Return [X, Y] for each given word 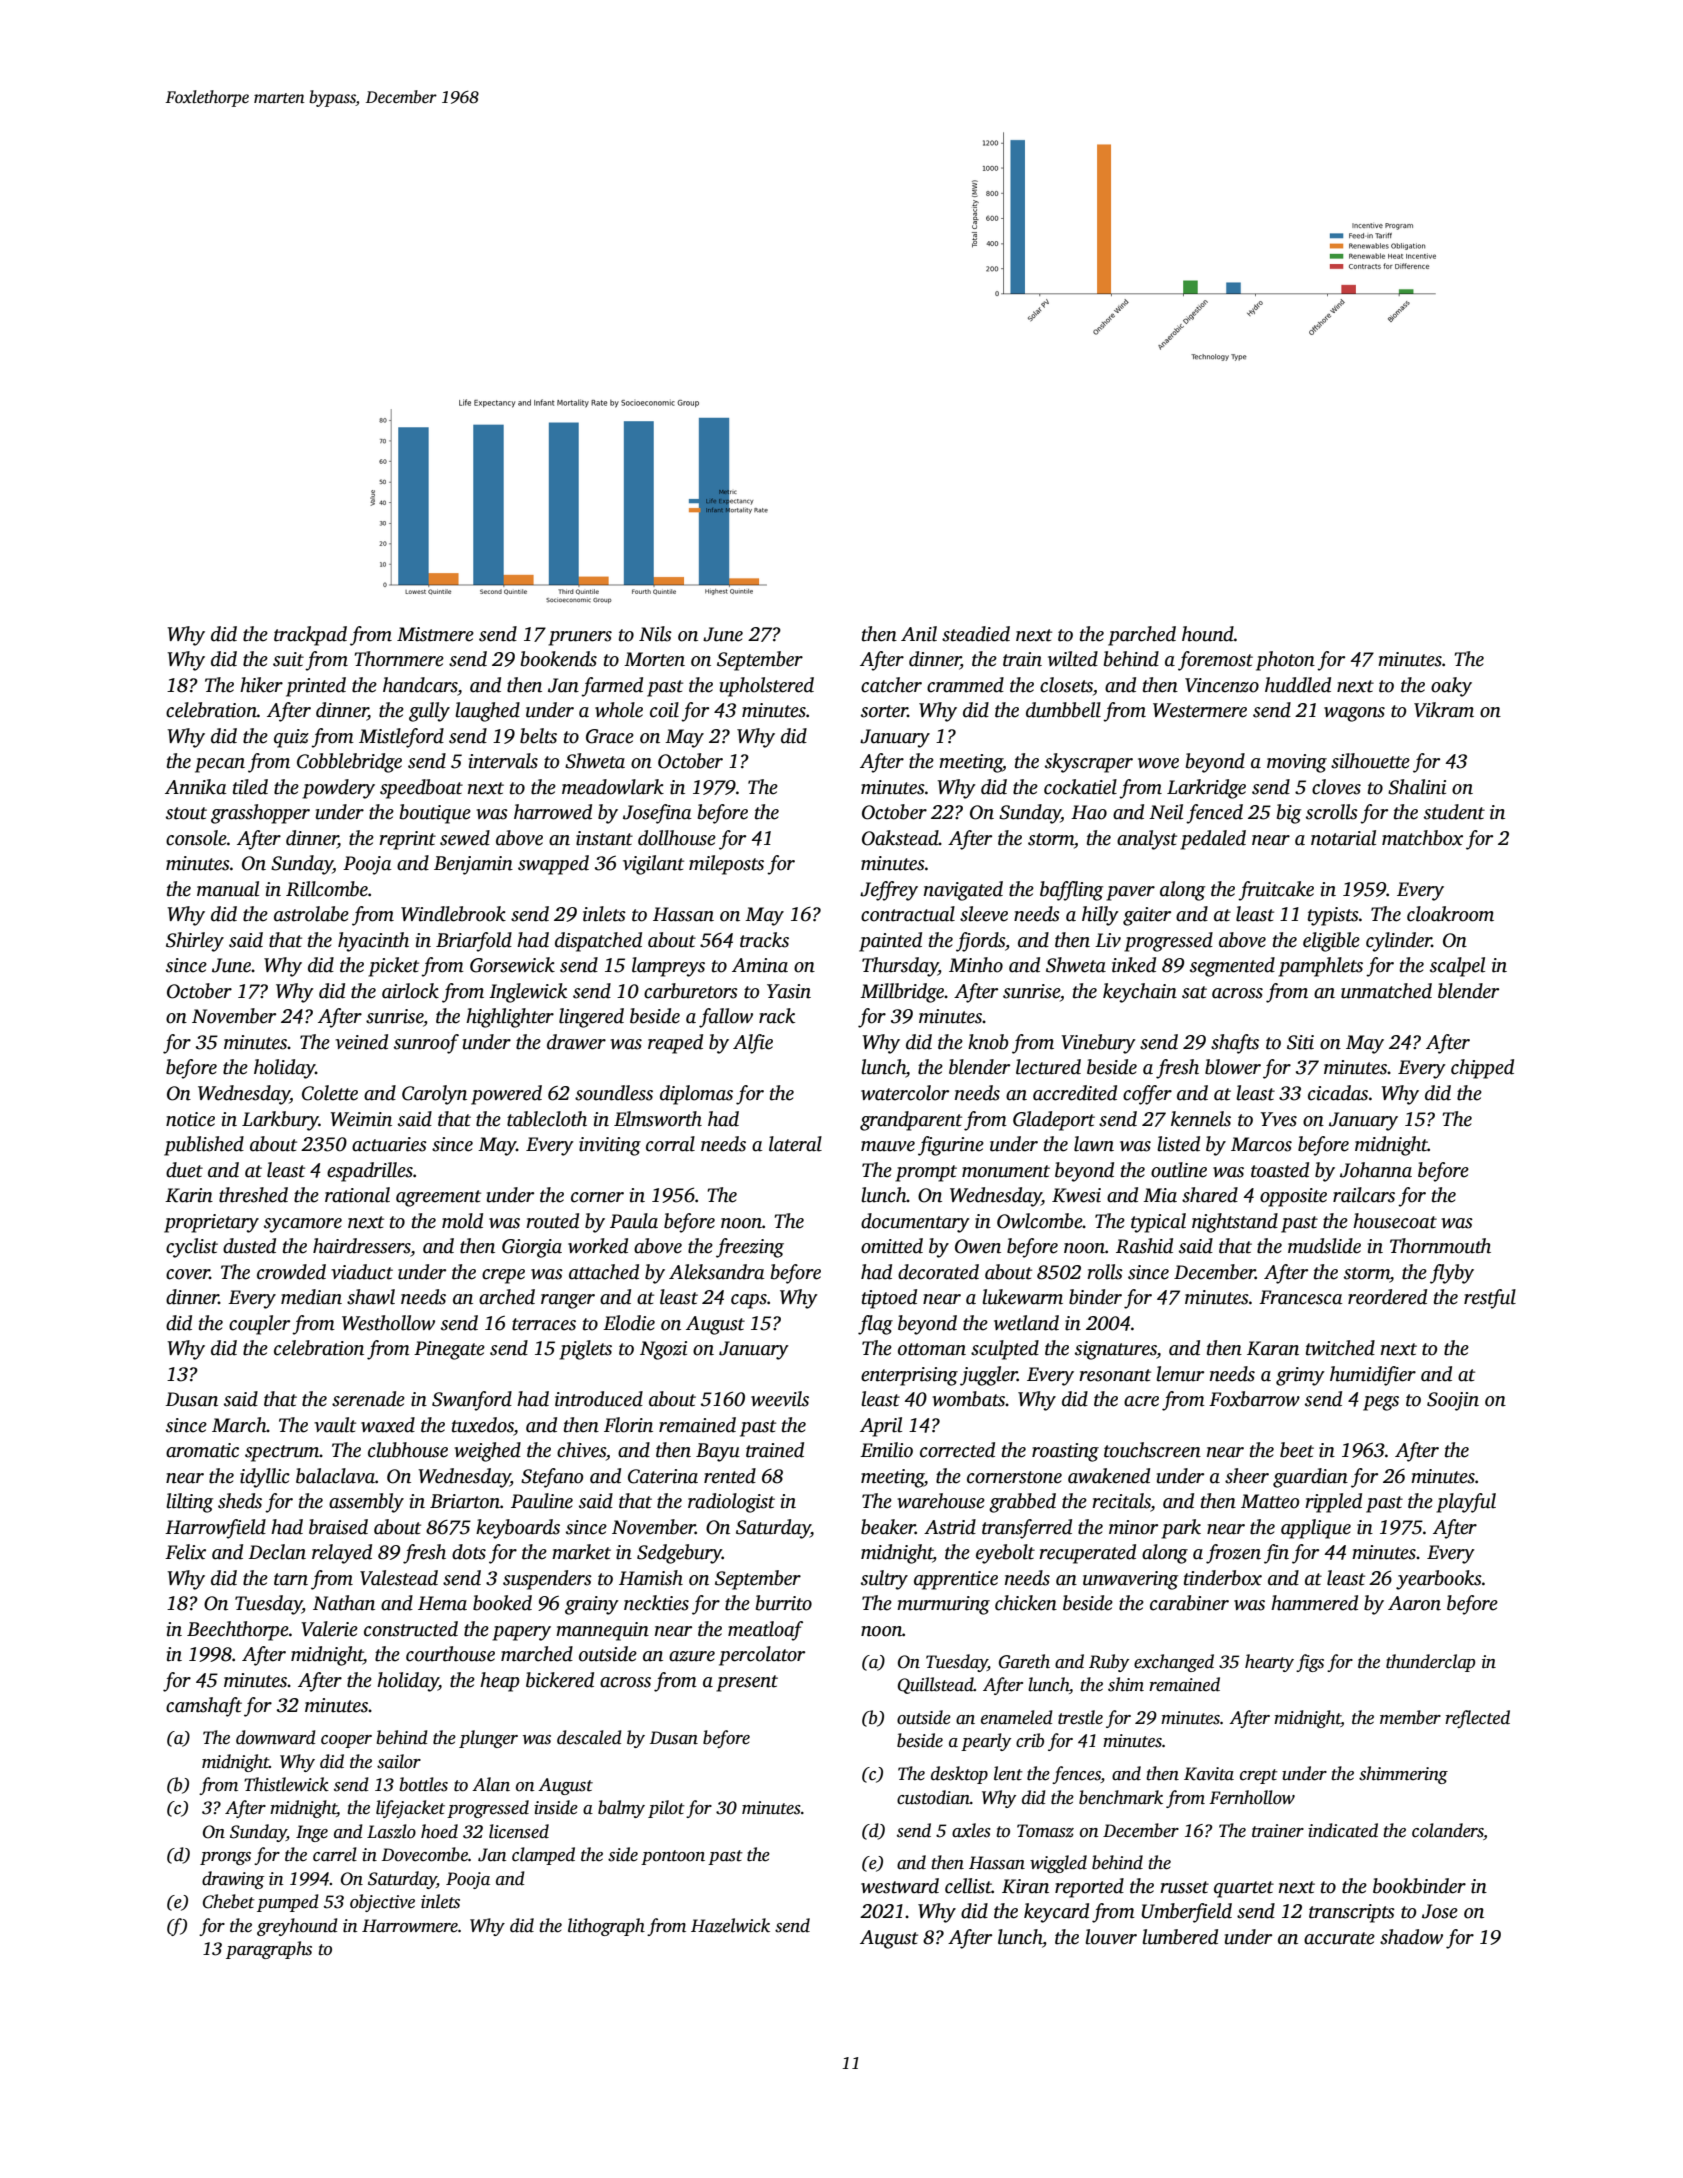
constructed [411, 1629]
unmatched [1386, 991]
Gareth [1024, 1661]
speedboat [421, 789]
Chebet [229, 1901]
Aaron [1414, 1603]
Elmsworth [658, 1119]
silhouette [1370, 761]
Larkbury [280, 1121]
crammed [965, 685]
